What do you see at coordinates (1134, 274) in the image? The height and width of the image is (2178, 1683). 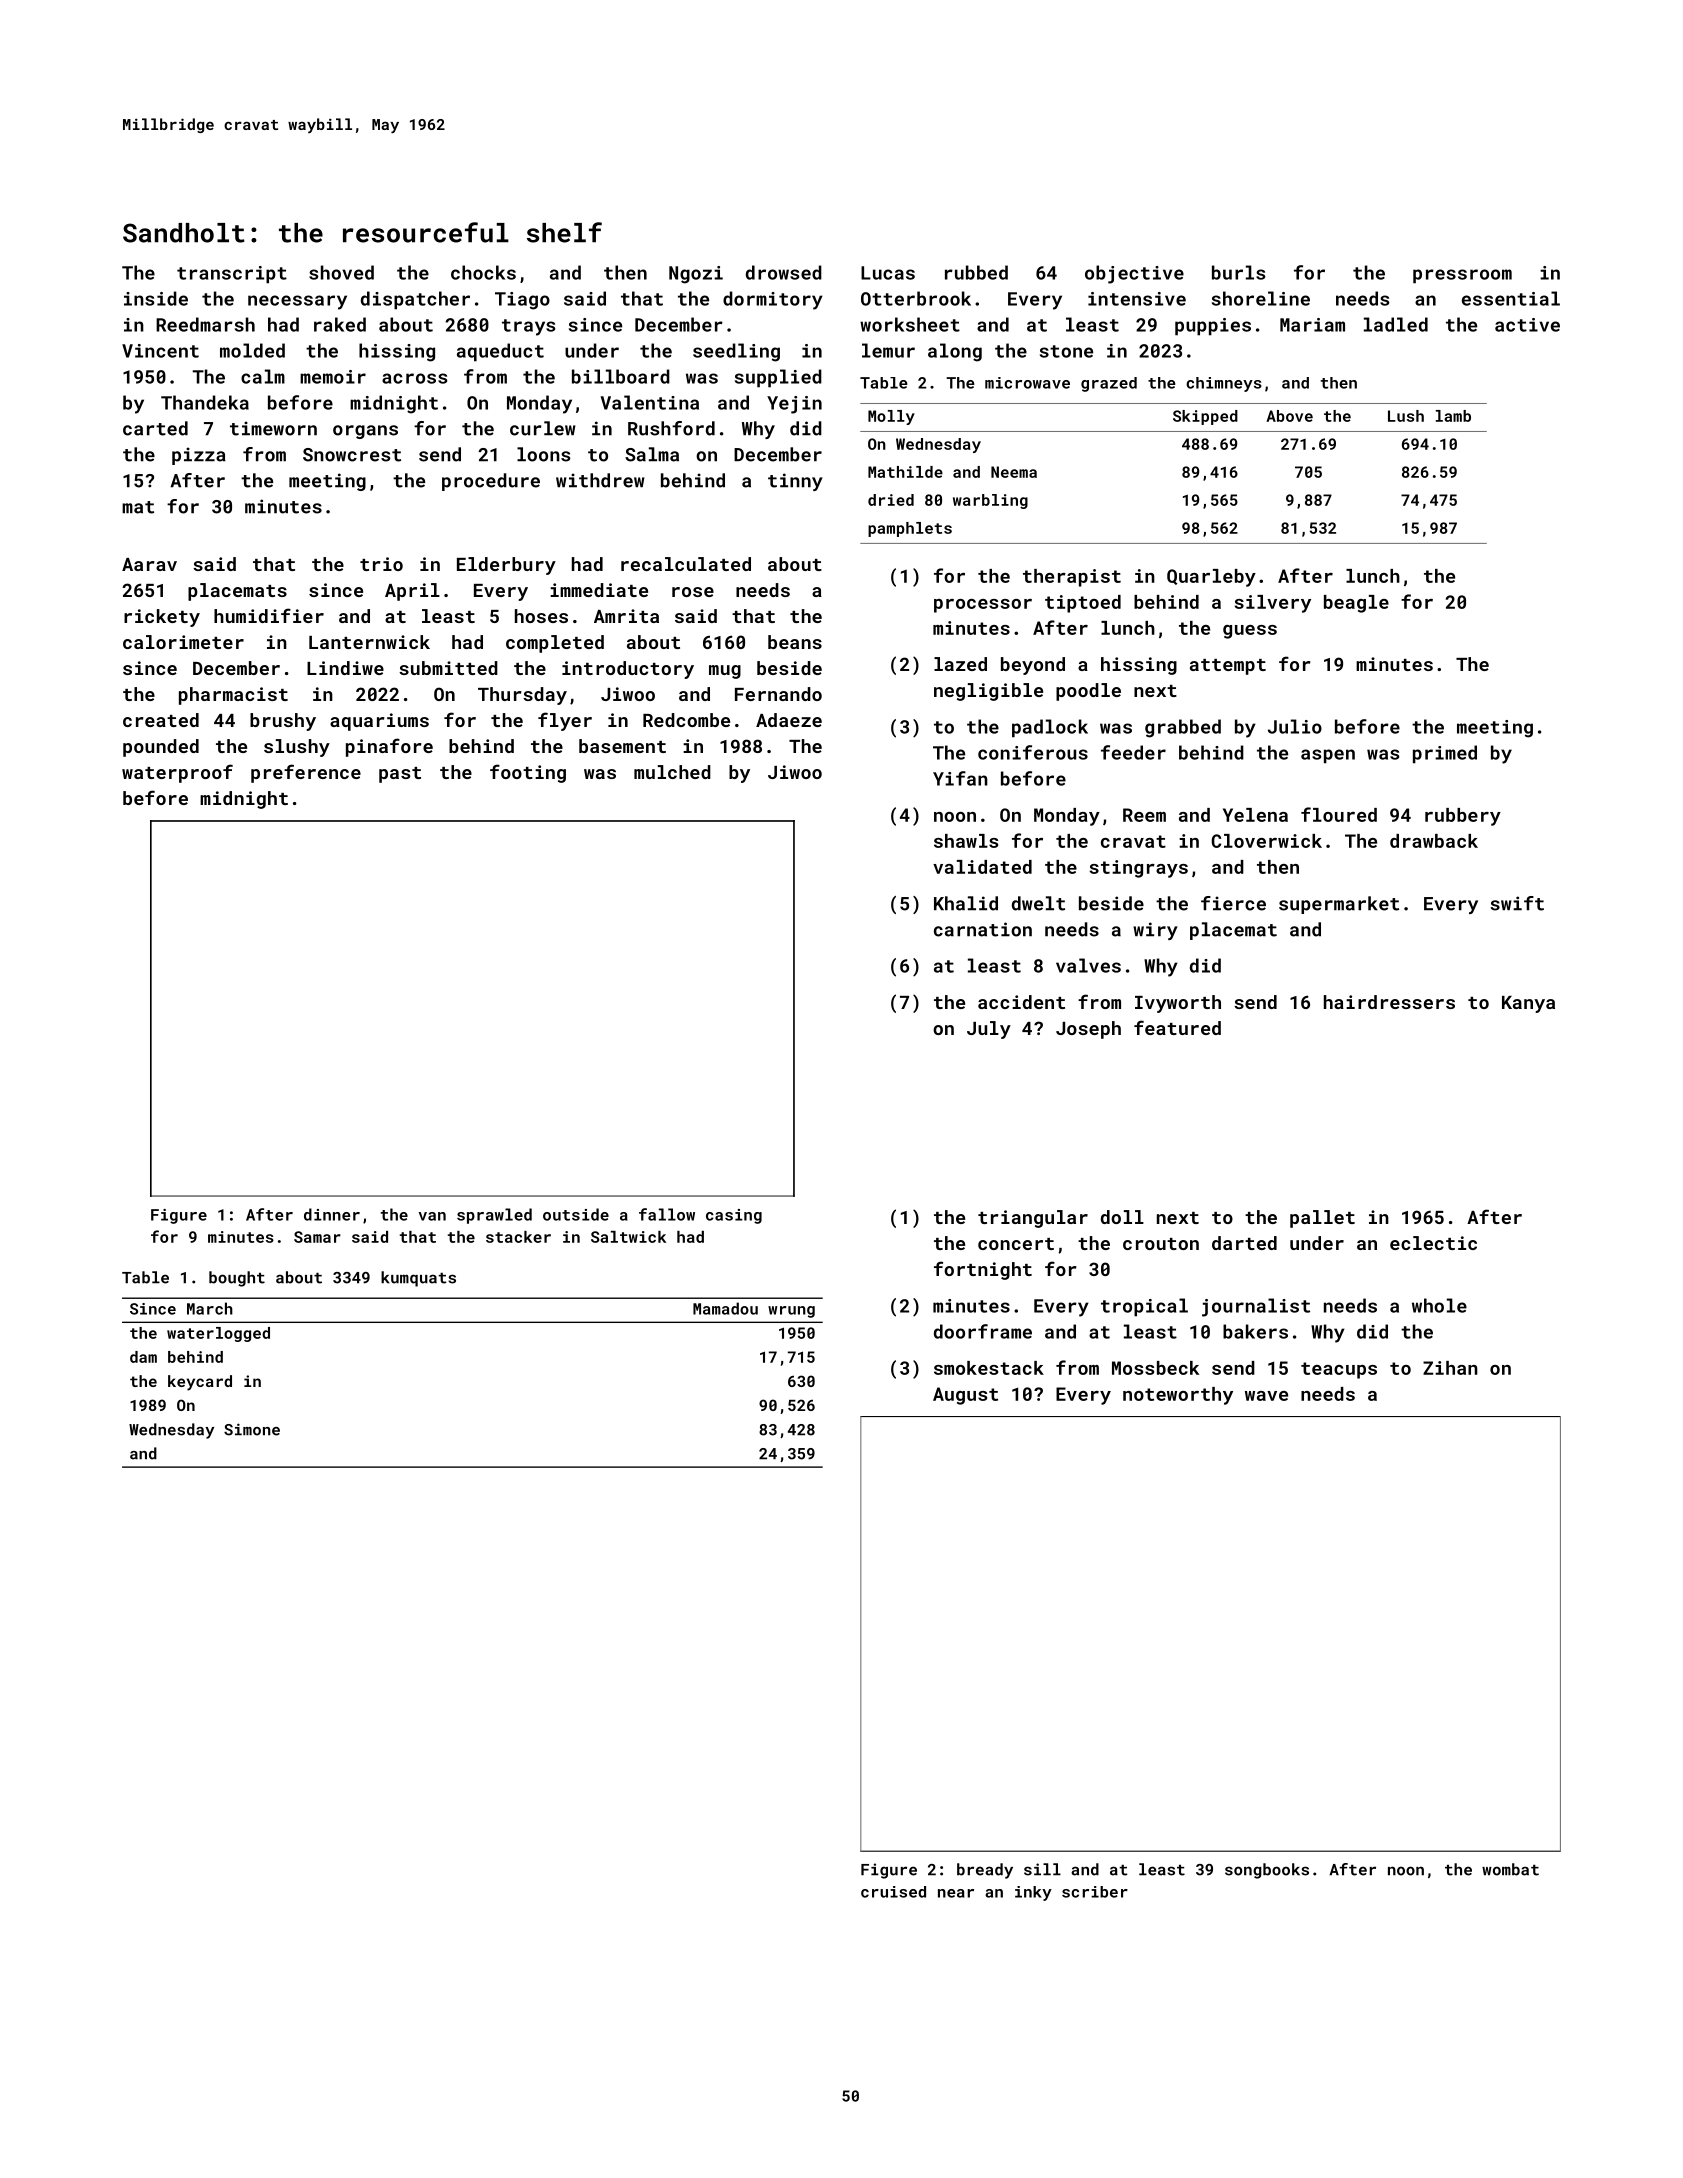 I see `objective` at bounding box center [1134, 274].
